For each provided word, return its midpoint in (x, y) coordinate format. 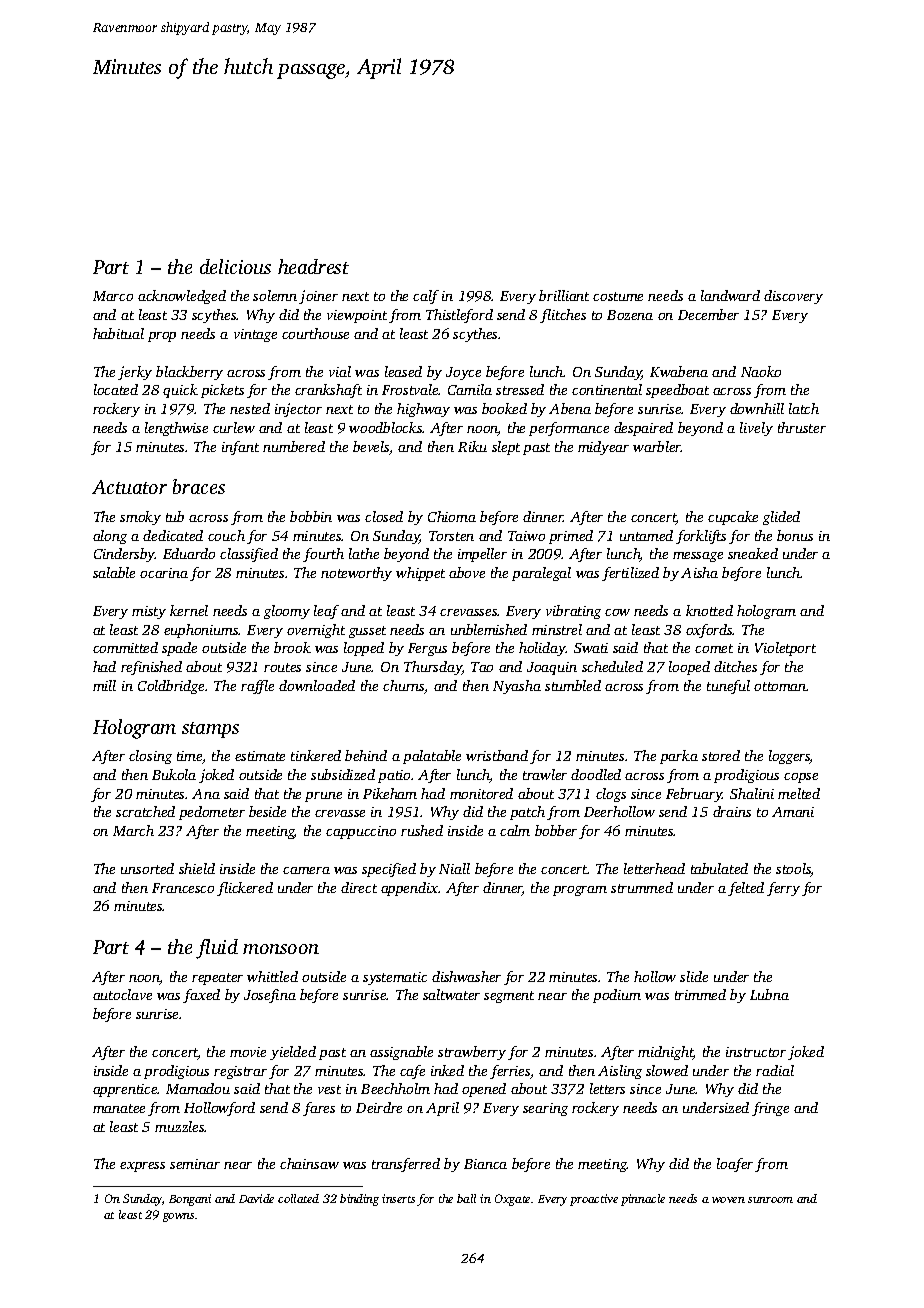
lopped (364, 649)
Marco (113, 296)
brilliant (564, 295)
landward (730, 295)
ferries (510, 1072)
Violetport (785, 649)
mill (104, 685)
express (142, 1167)
